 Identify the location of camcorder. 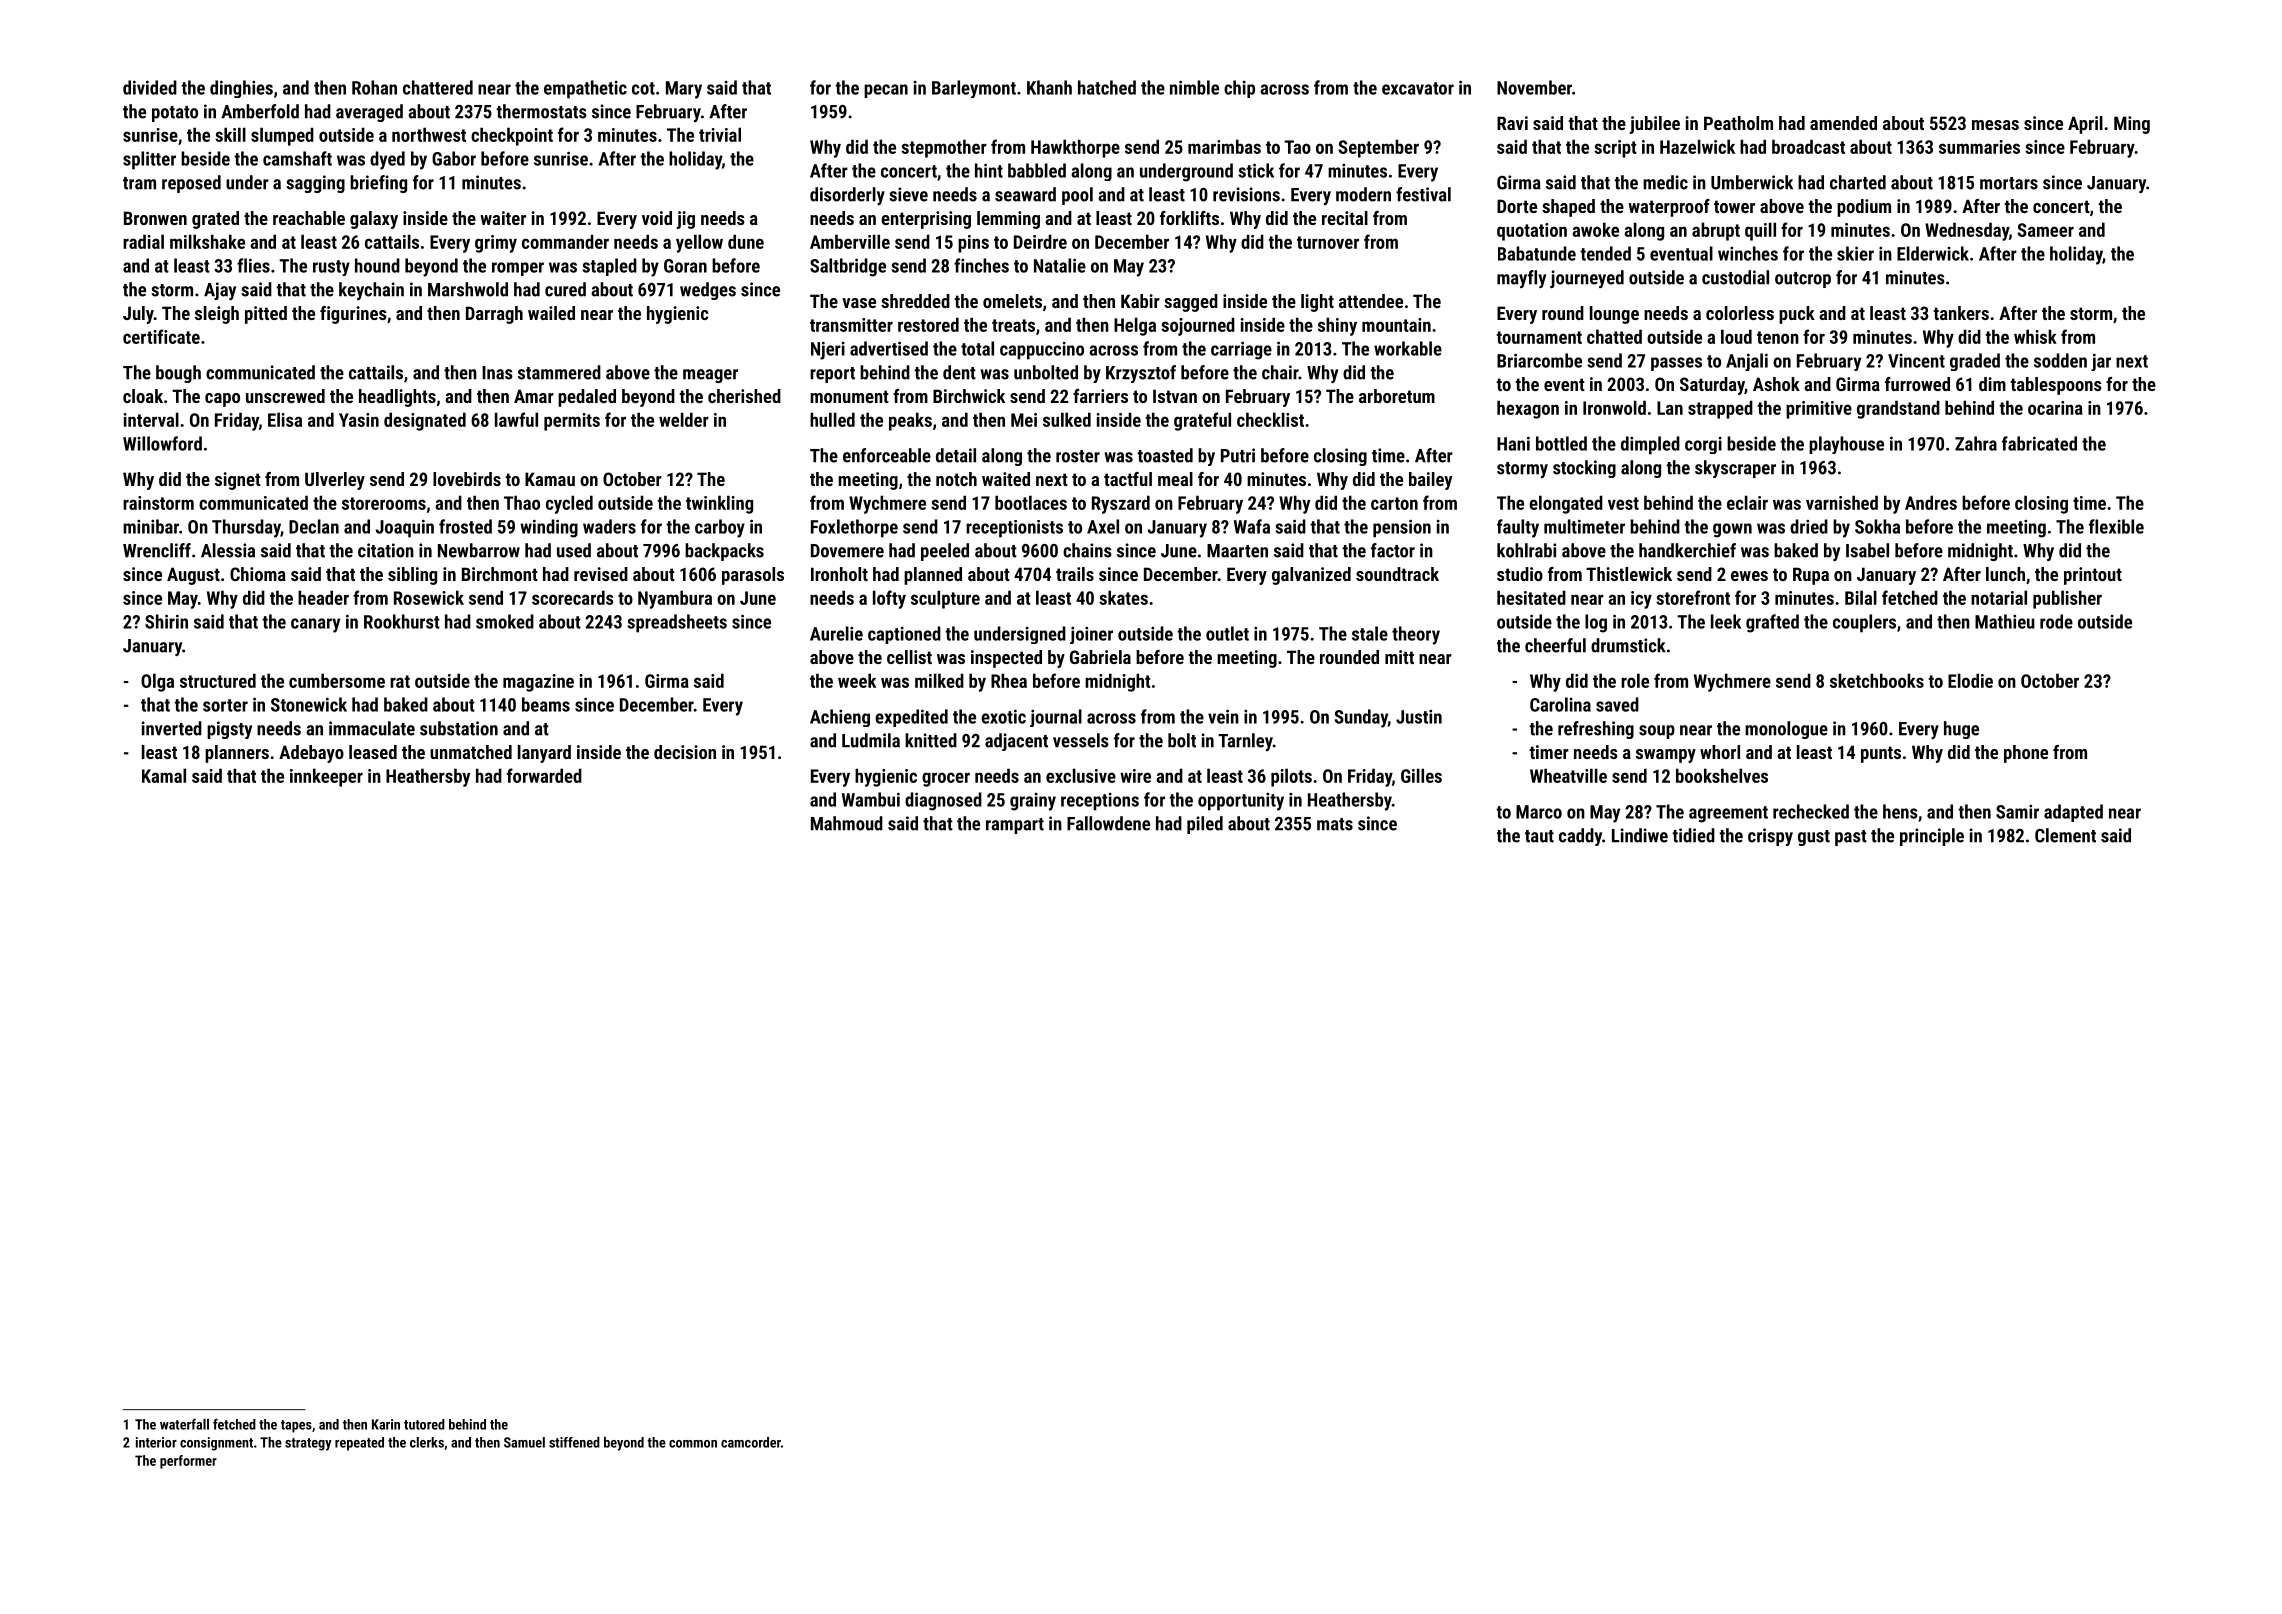
(751, 1442).
